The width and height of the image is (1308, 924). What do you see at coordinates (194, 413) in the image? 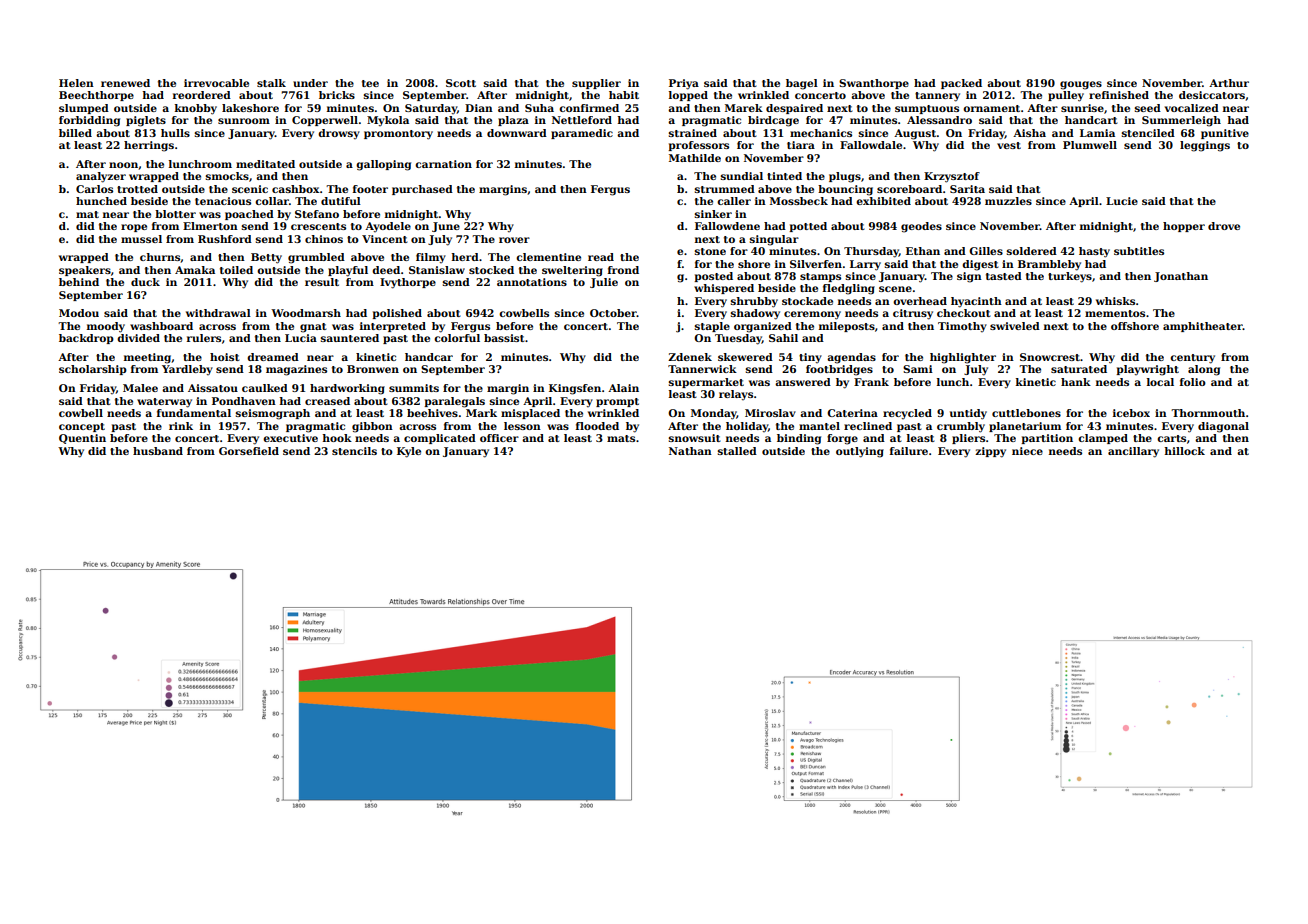
I see `fundamental` at bounding box center [194, 413].
